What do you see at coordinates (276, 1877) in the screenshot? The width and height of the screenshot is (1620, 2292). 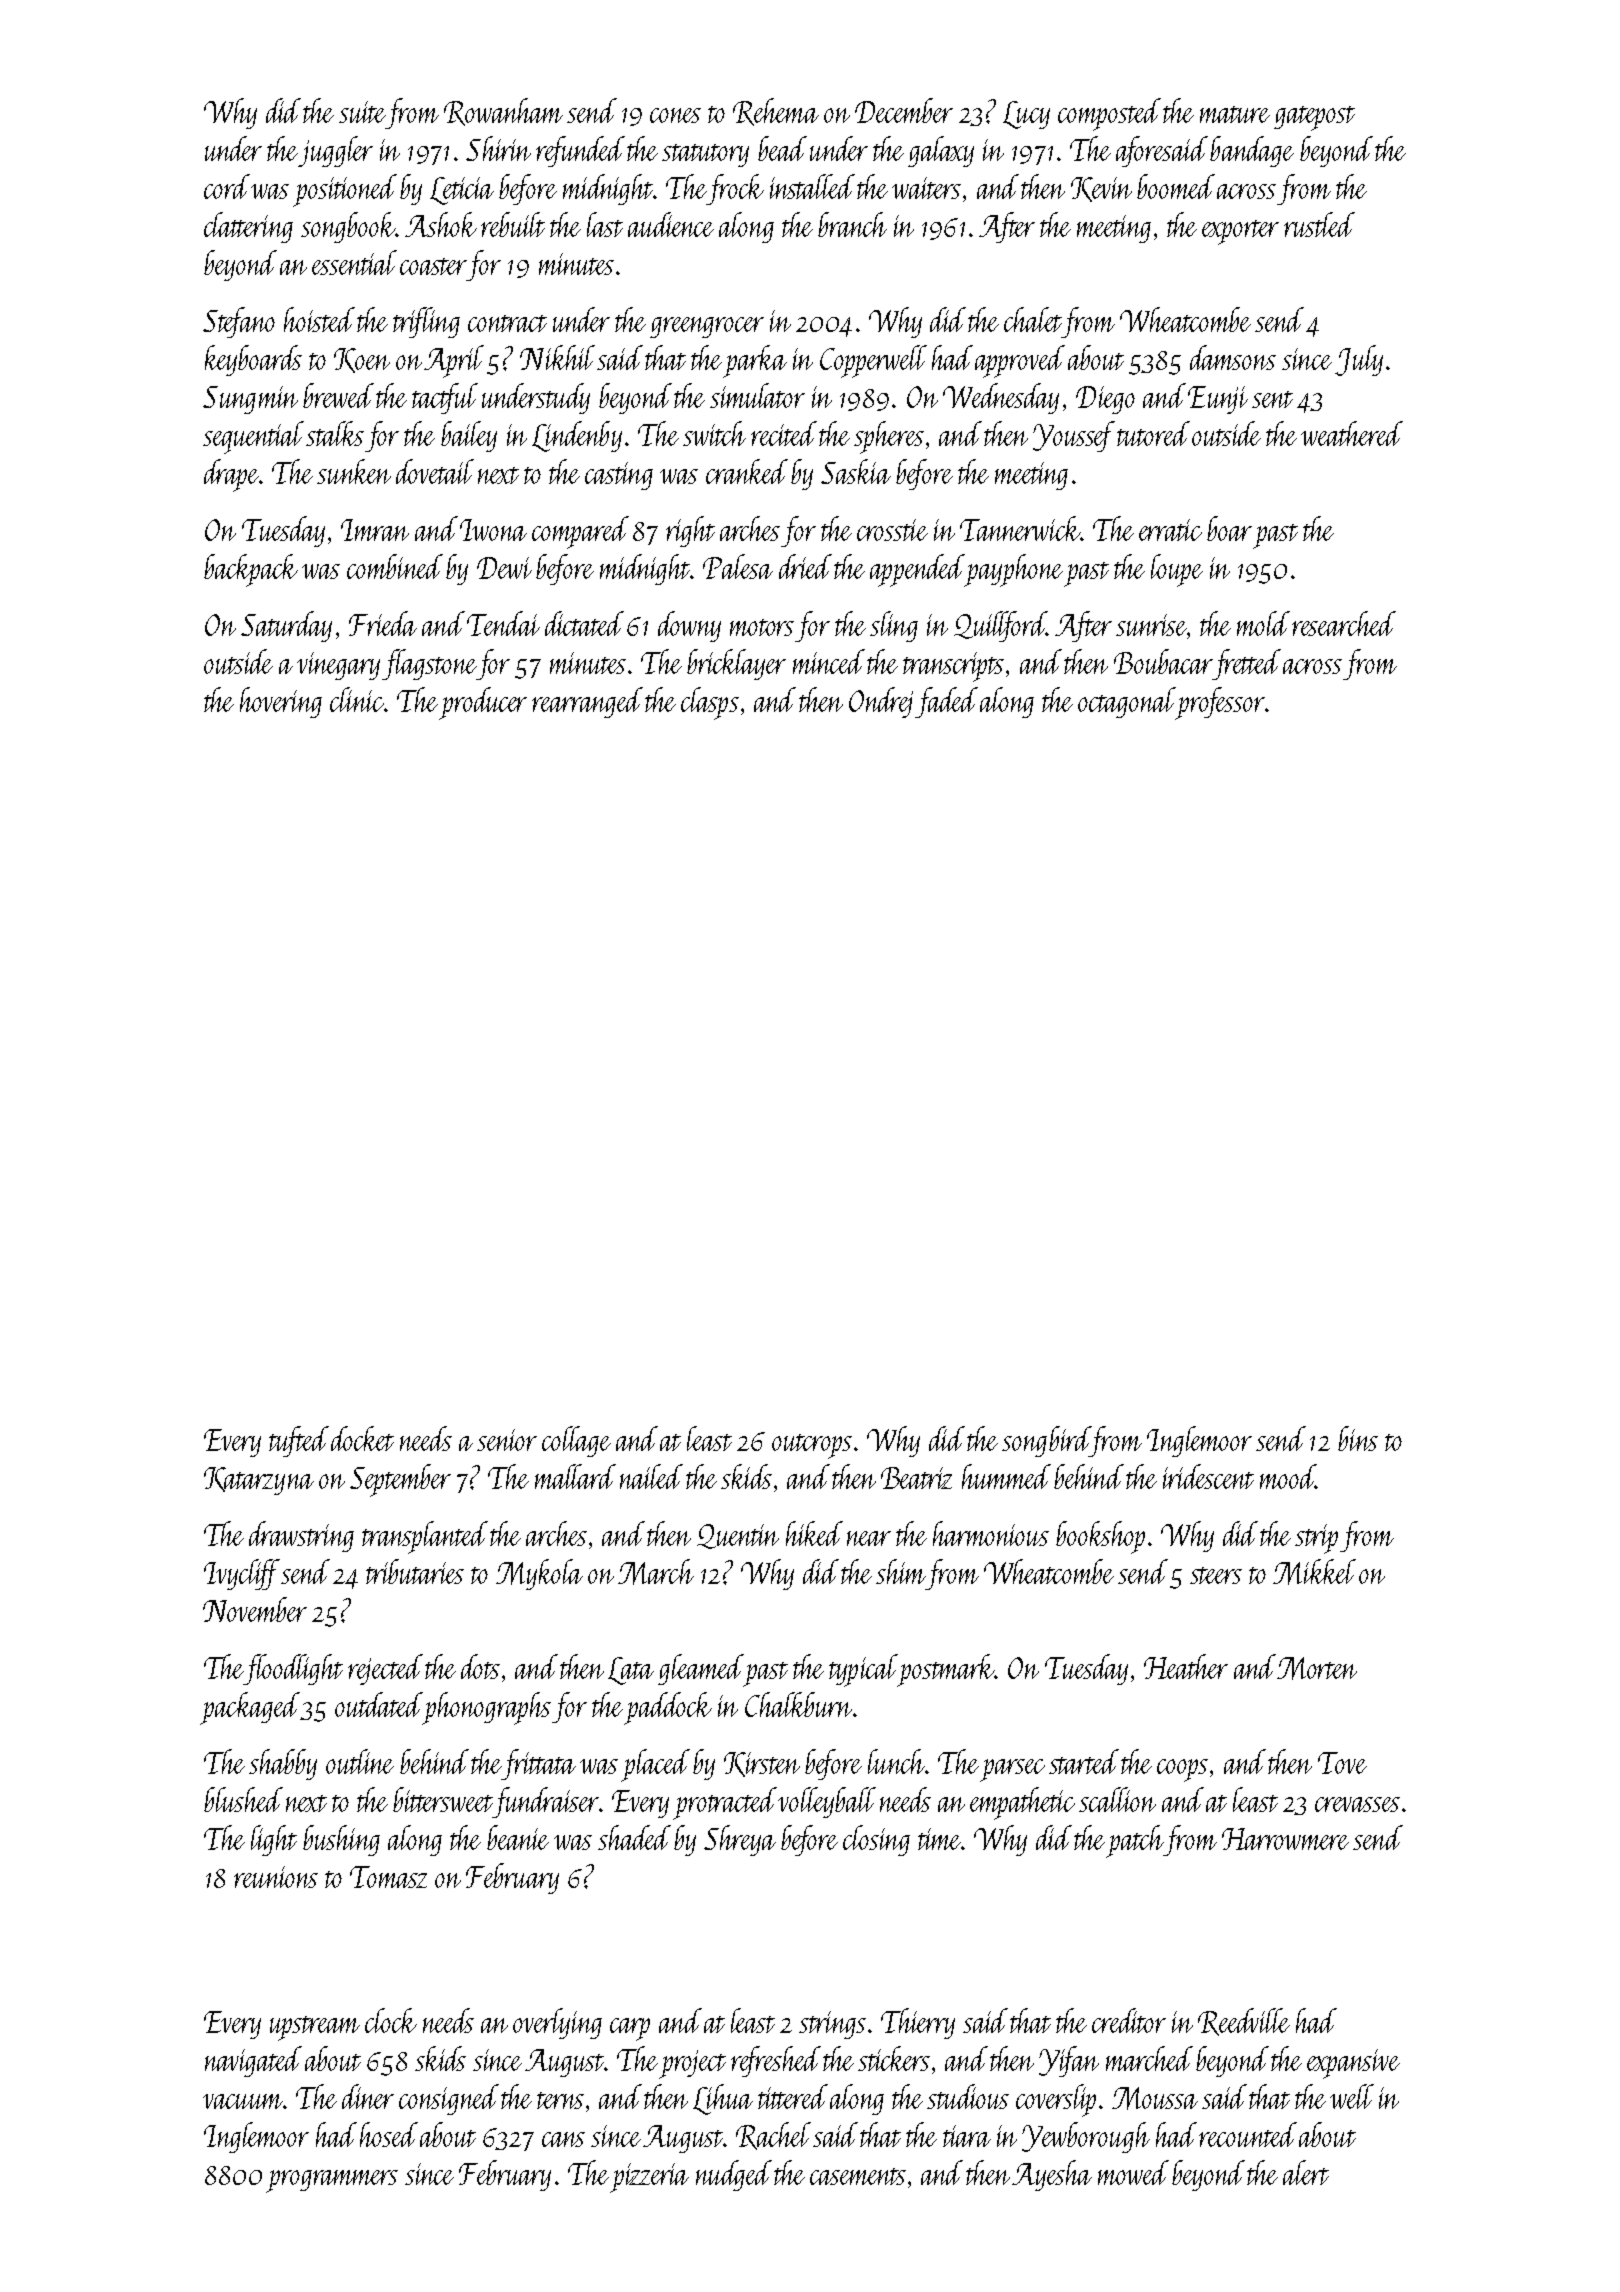 I see `reunions` at bounding box center [276, 1877].
